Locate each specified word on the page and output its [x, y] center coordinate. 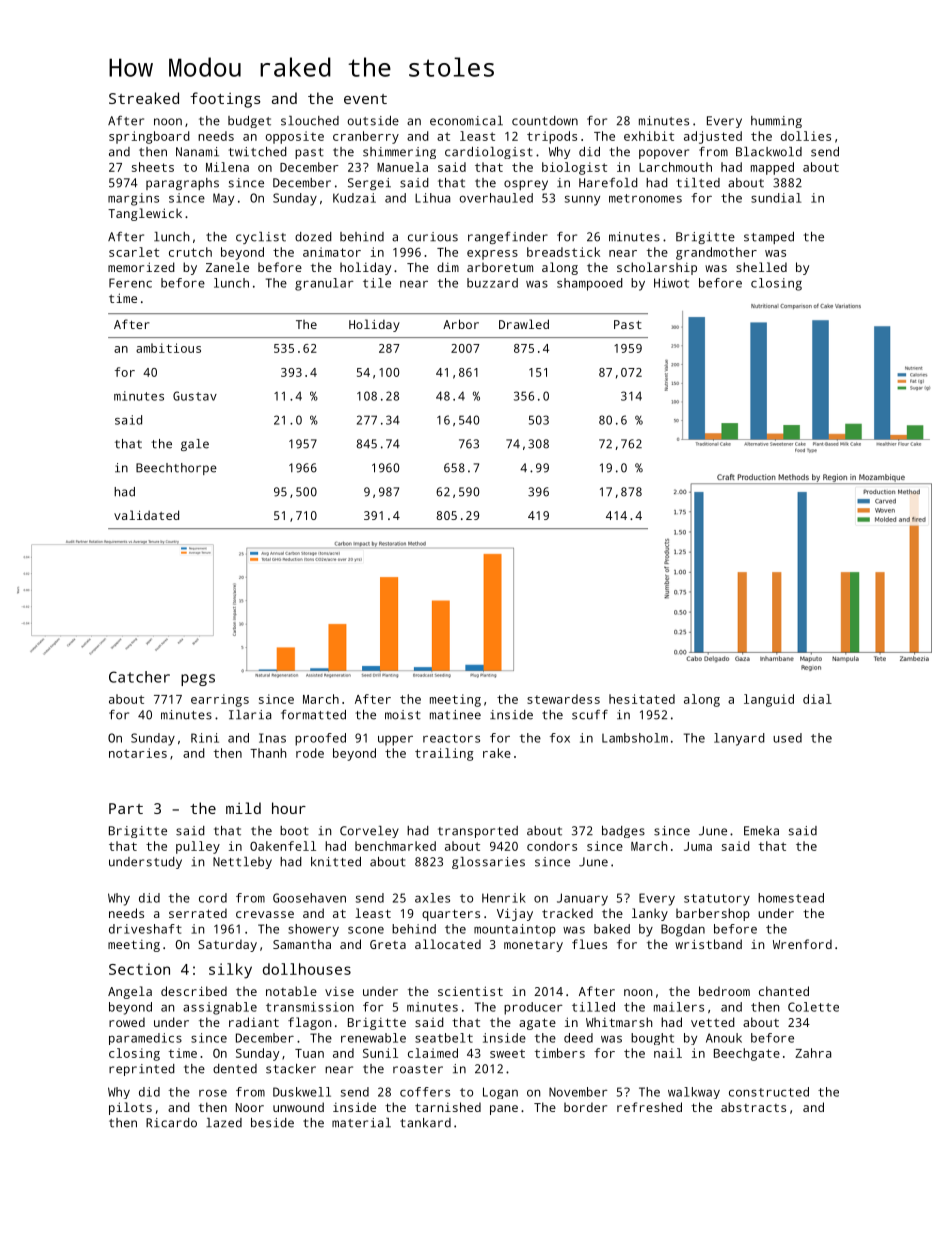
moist [403, 715]
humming [776, 122]
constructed [769, 1092]
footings [225, 100]
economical [466, 121]
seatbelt [444, 1038]
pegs [198, 680]
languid [769, 700]
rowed [127, 1022]
